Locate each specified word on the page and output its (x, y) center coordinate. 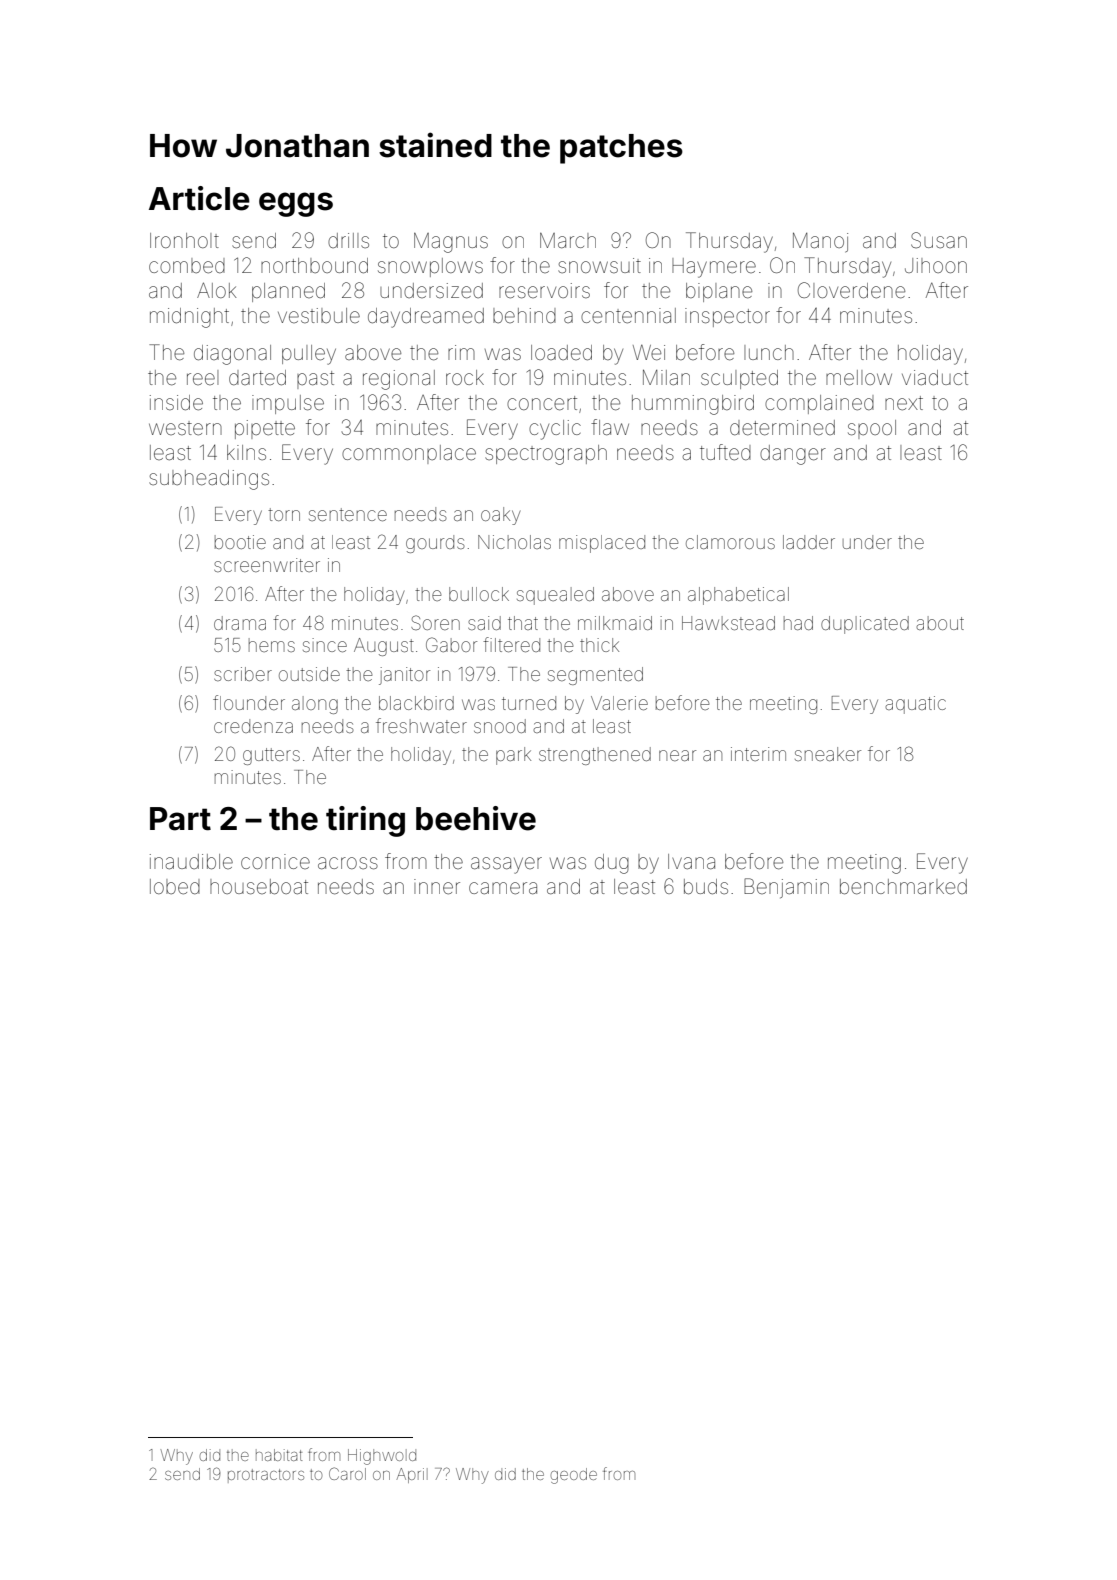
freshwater (421, 725)
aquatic (915, 705)
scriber (243, 674)
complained (819, 404)
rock (465, 377)
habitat (279, 1455)
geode (574, 1476)
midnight (189, 318)
